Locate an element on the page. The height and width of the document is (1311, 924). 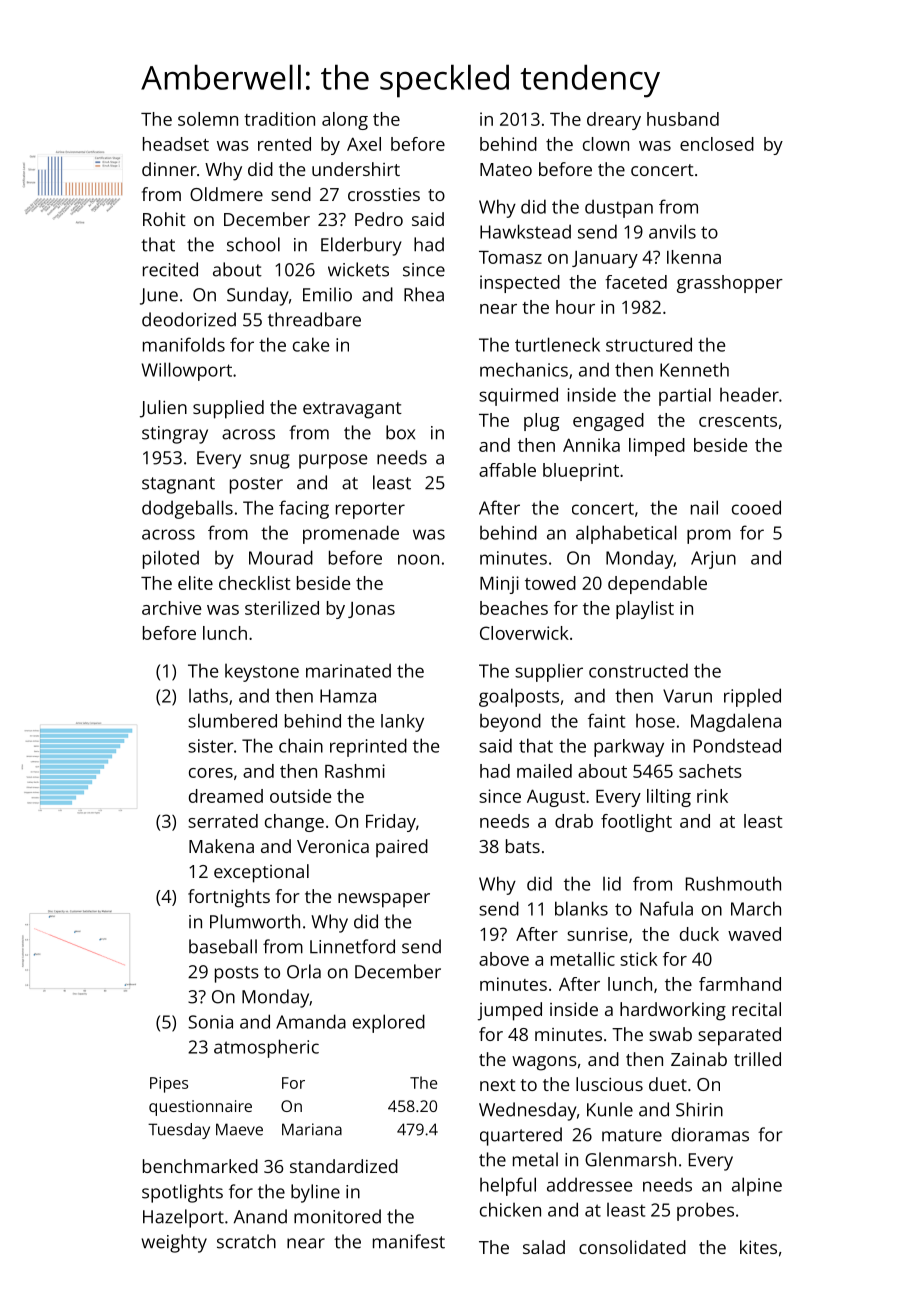
Cloverwick is located at coordinates (524, 633).
